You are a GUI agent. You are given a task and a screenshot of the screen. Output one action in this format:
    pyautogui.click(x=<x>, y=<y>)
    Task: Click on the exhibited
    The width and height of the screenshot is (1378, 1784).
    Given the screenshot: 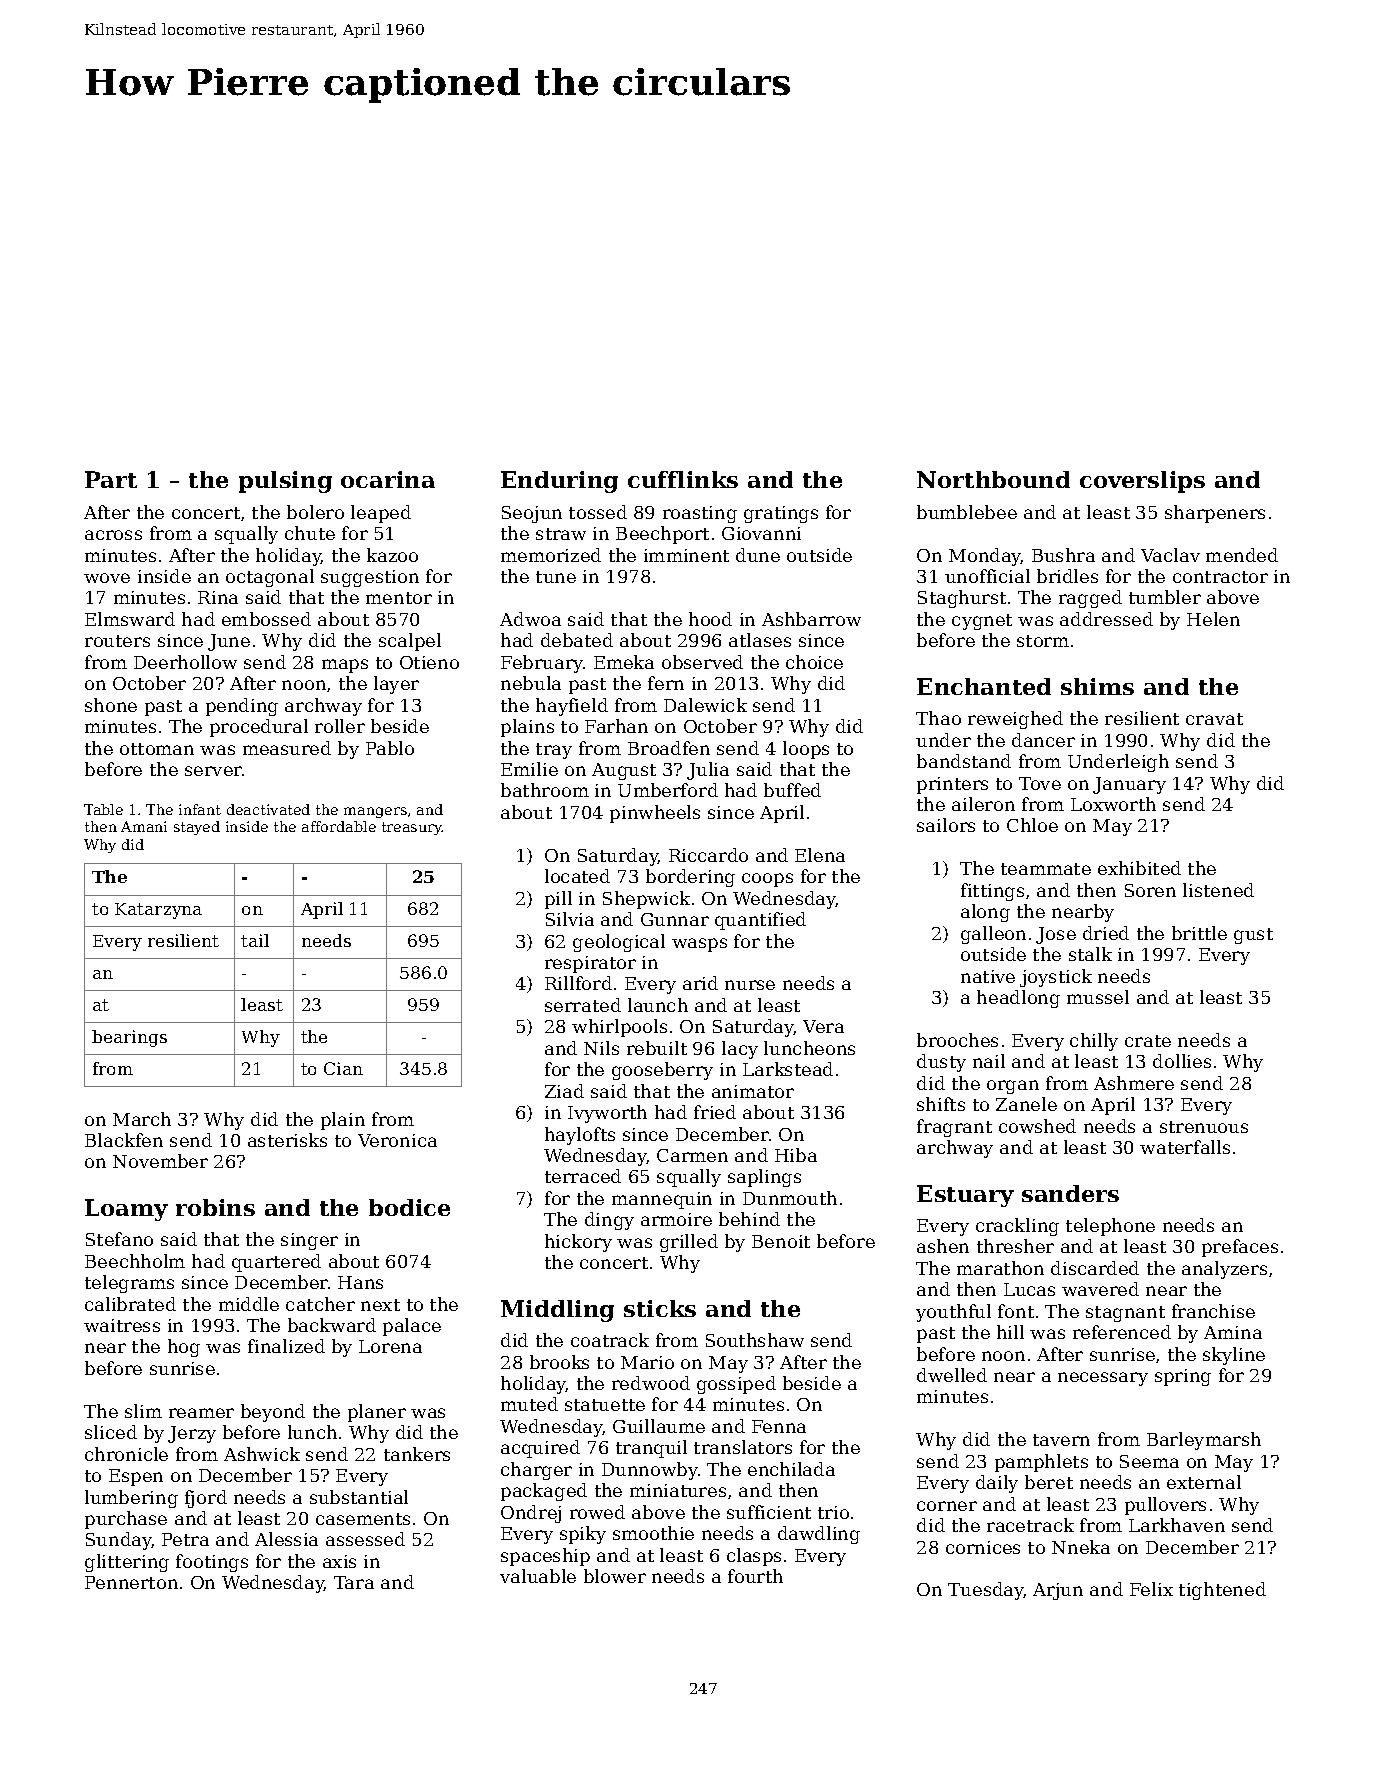 What is the action you would take?
    pyautogui.click(x=1139, y=868)
